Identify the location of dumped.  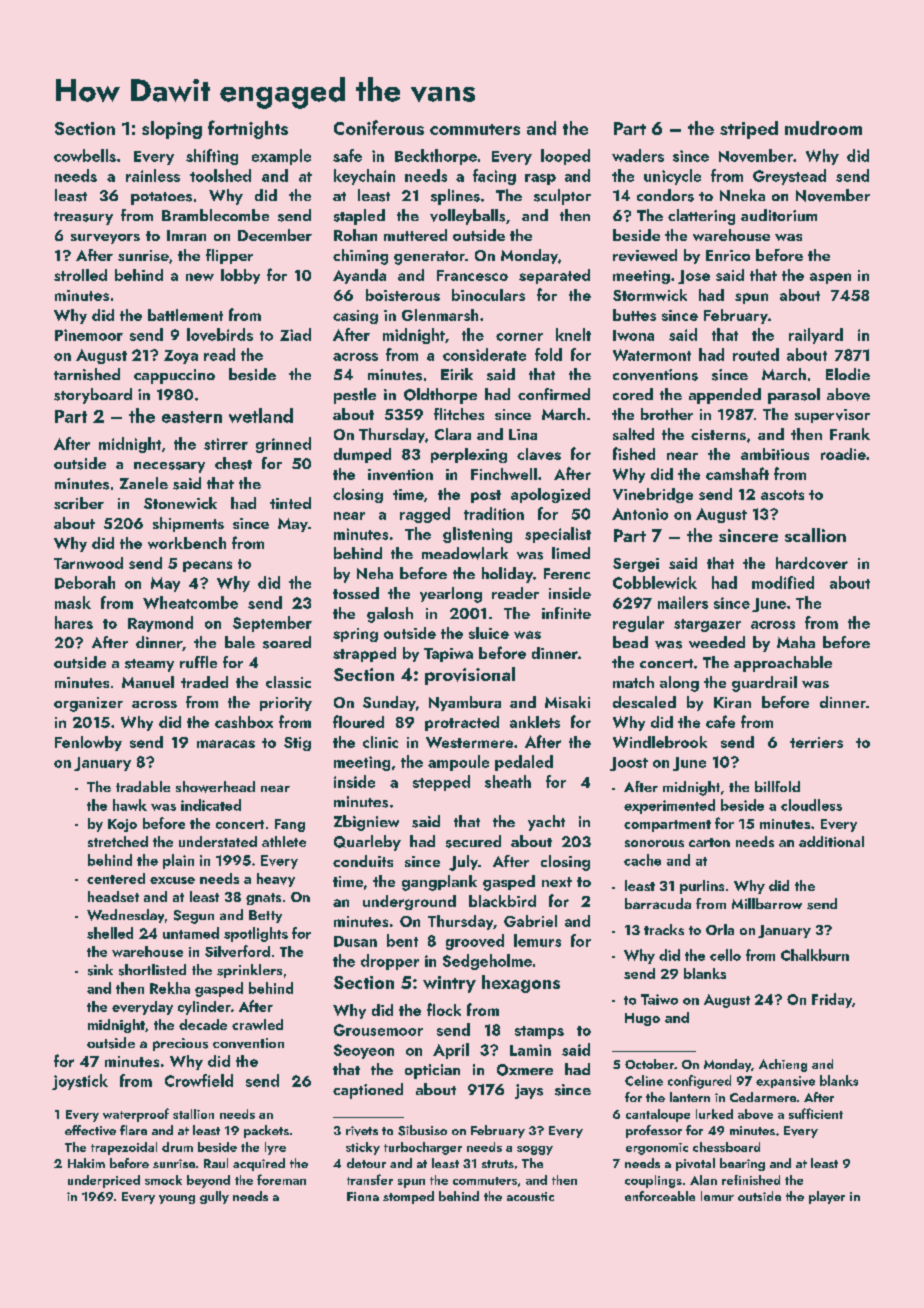
(362, 455).
